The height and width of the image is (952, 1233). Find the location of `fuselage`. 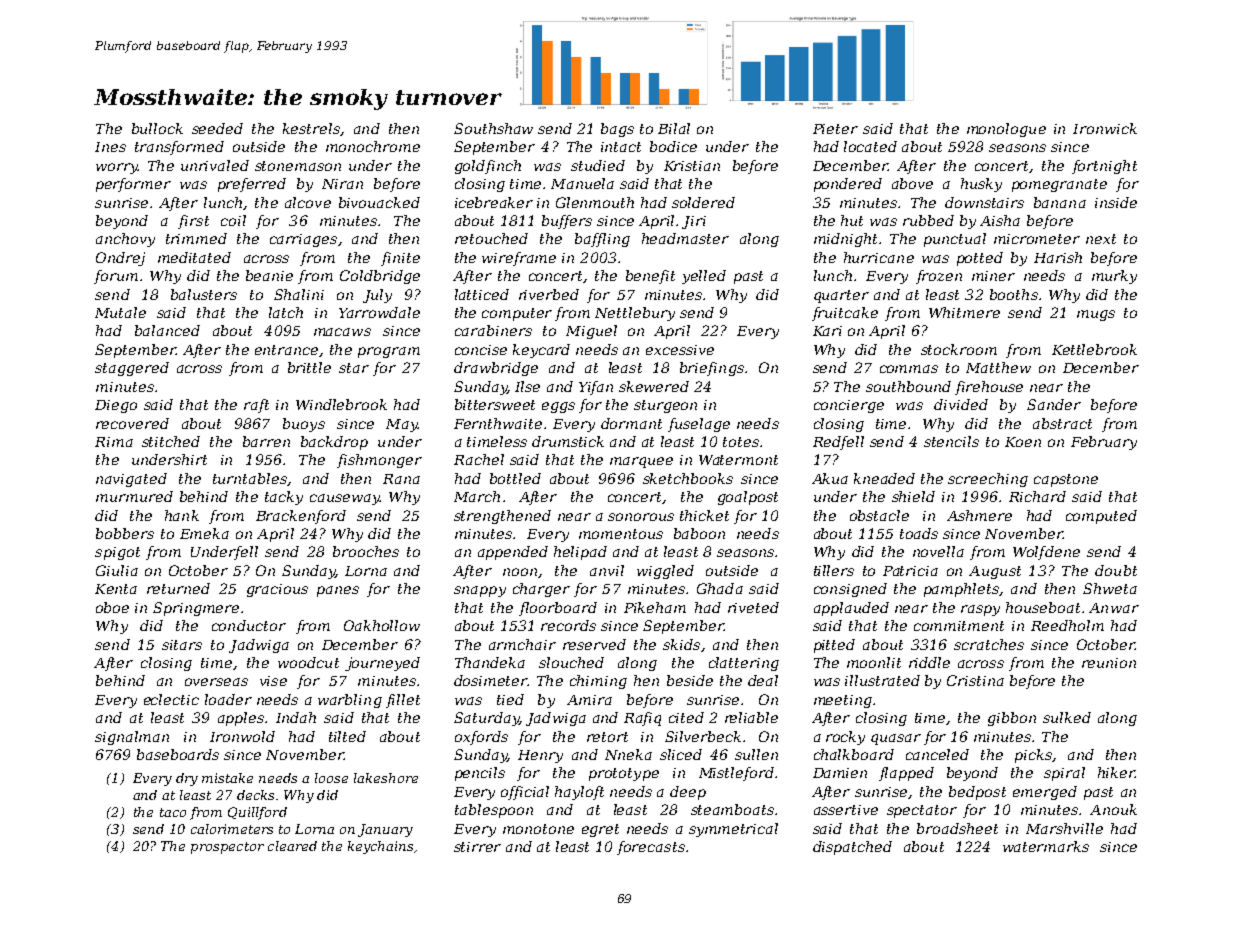

fuselage is located at coordinates (699, 425).
